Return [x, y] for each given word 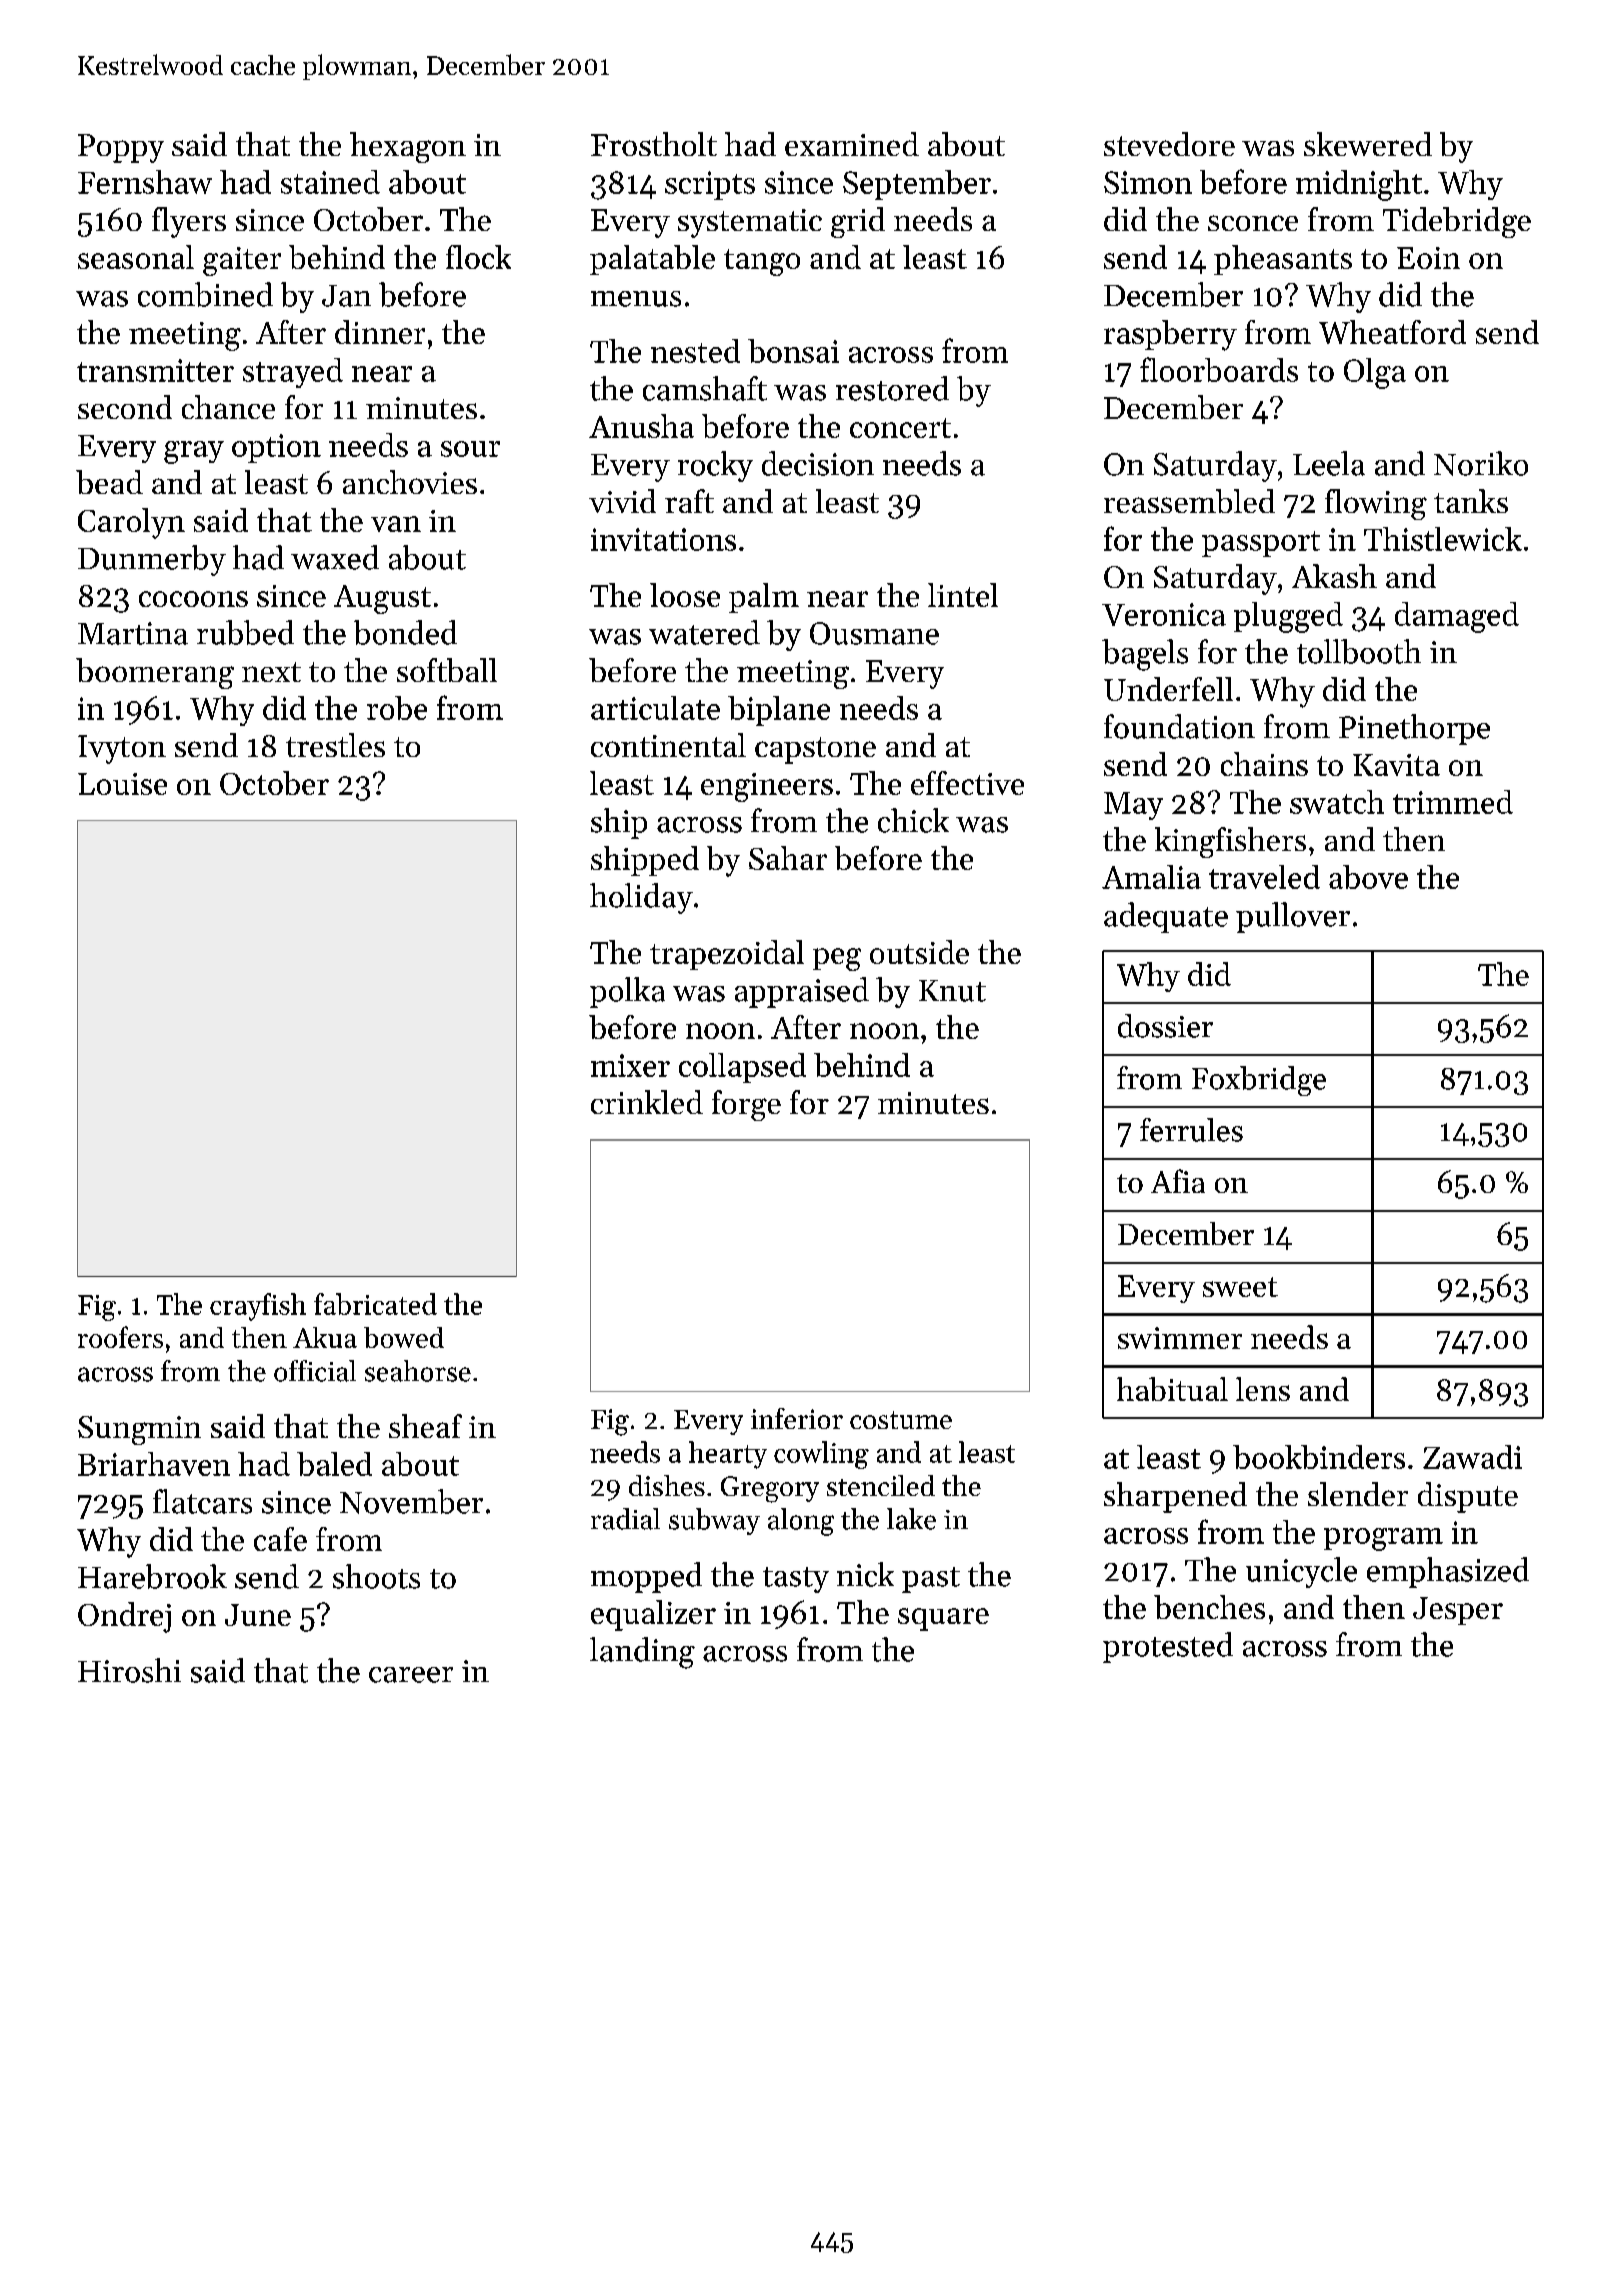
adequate [1166, 917]
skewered [1368, 144]
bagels [1145, 655]
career [411, 1675]
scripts [710, 185]
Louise [122, 784]
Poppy [121, 148]
